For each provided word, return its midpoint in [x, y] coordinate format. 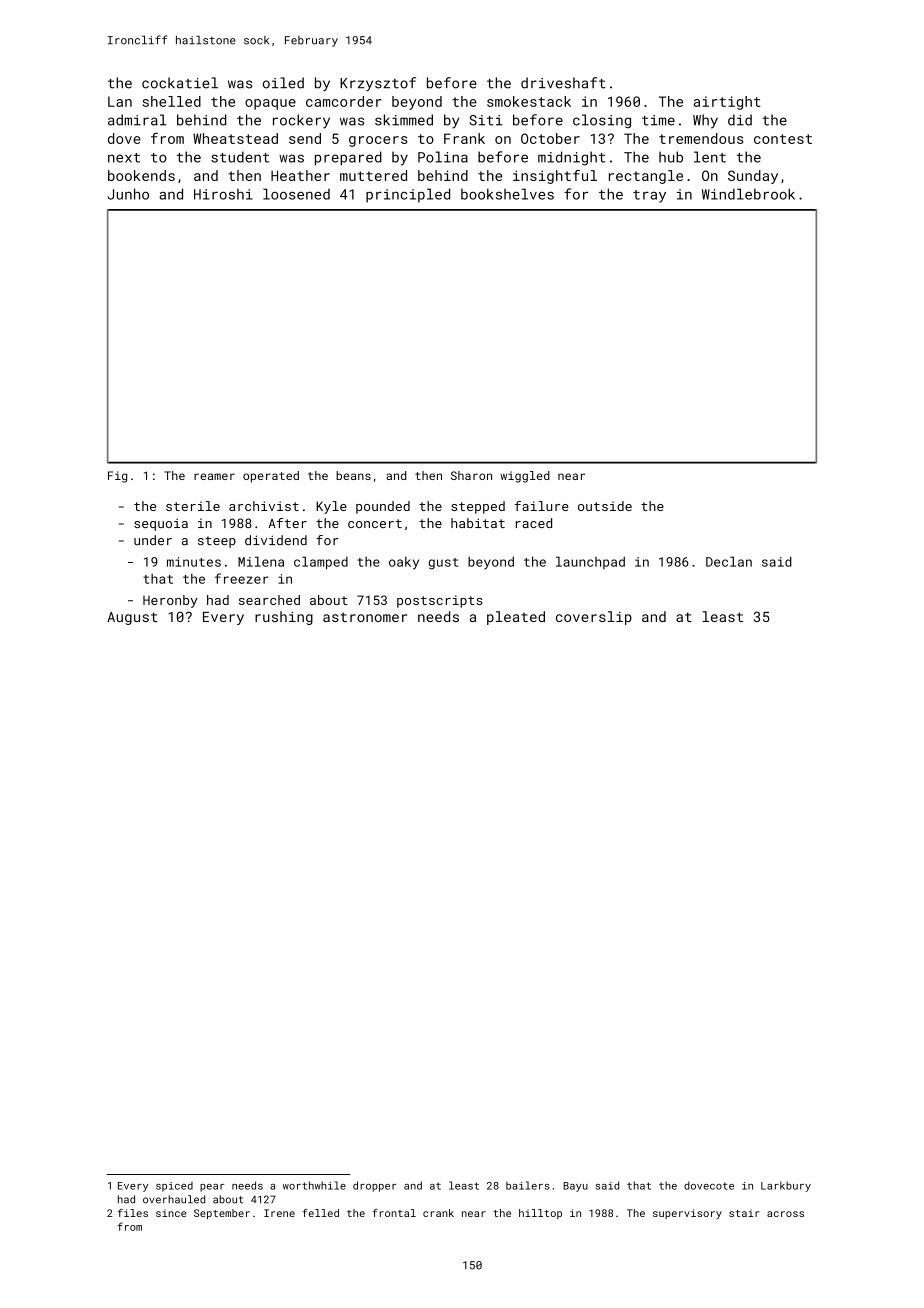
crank [438, 1213]
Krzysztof [378, 84]
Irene [279, 1213]
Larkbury [786, 1186]
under [153, 540]
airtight [727, 103]
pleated [516, 618]
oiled [283, 83]
